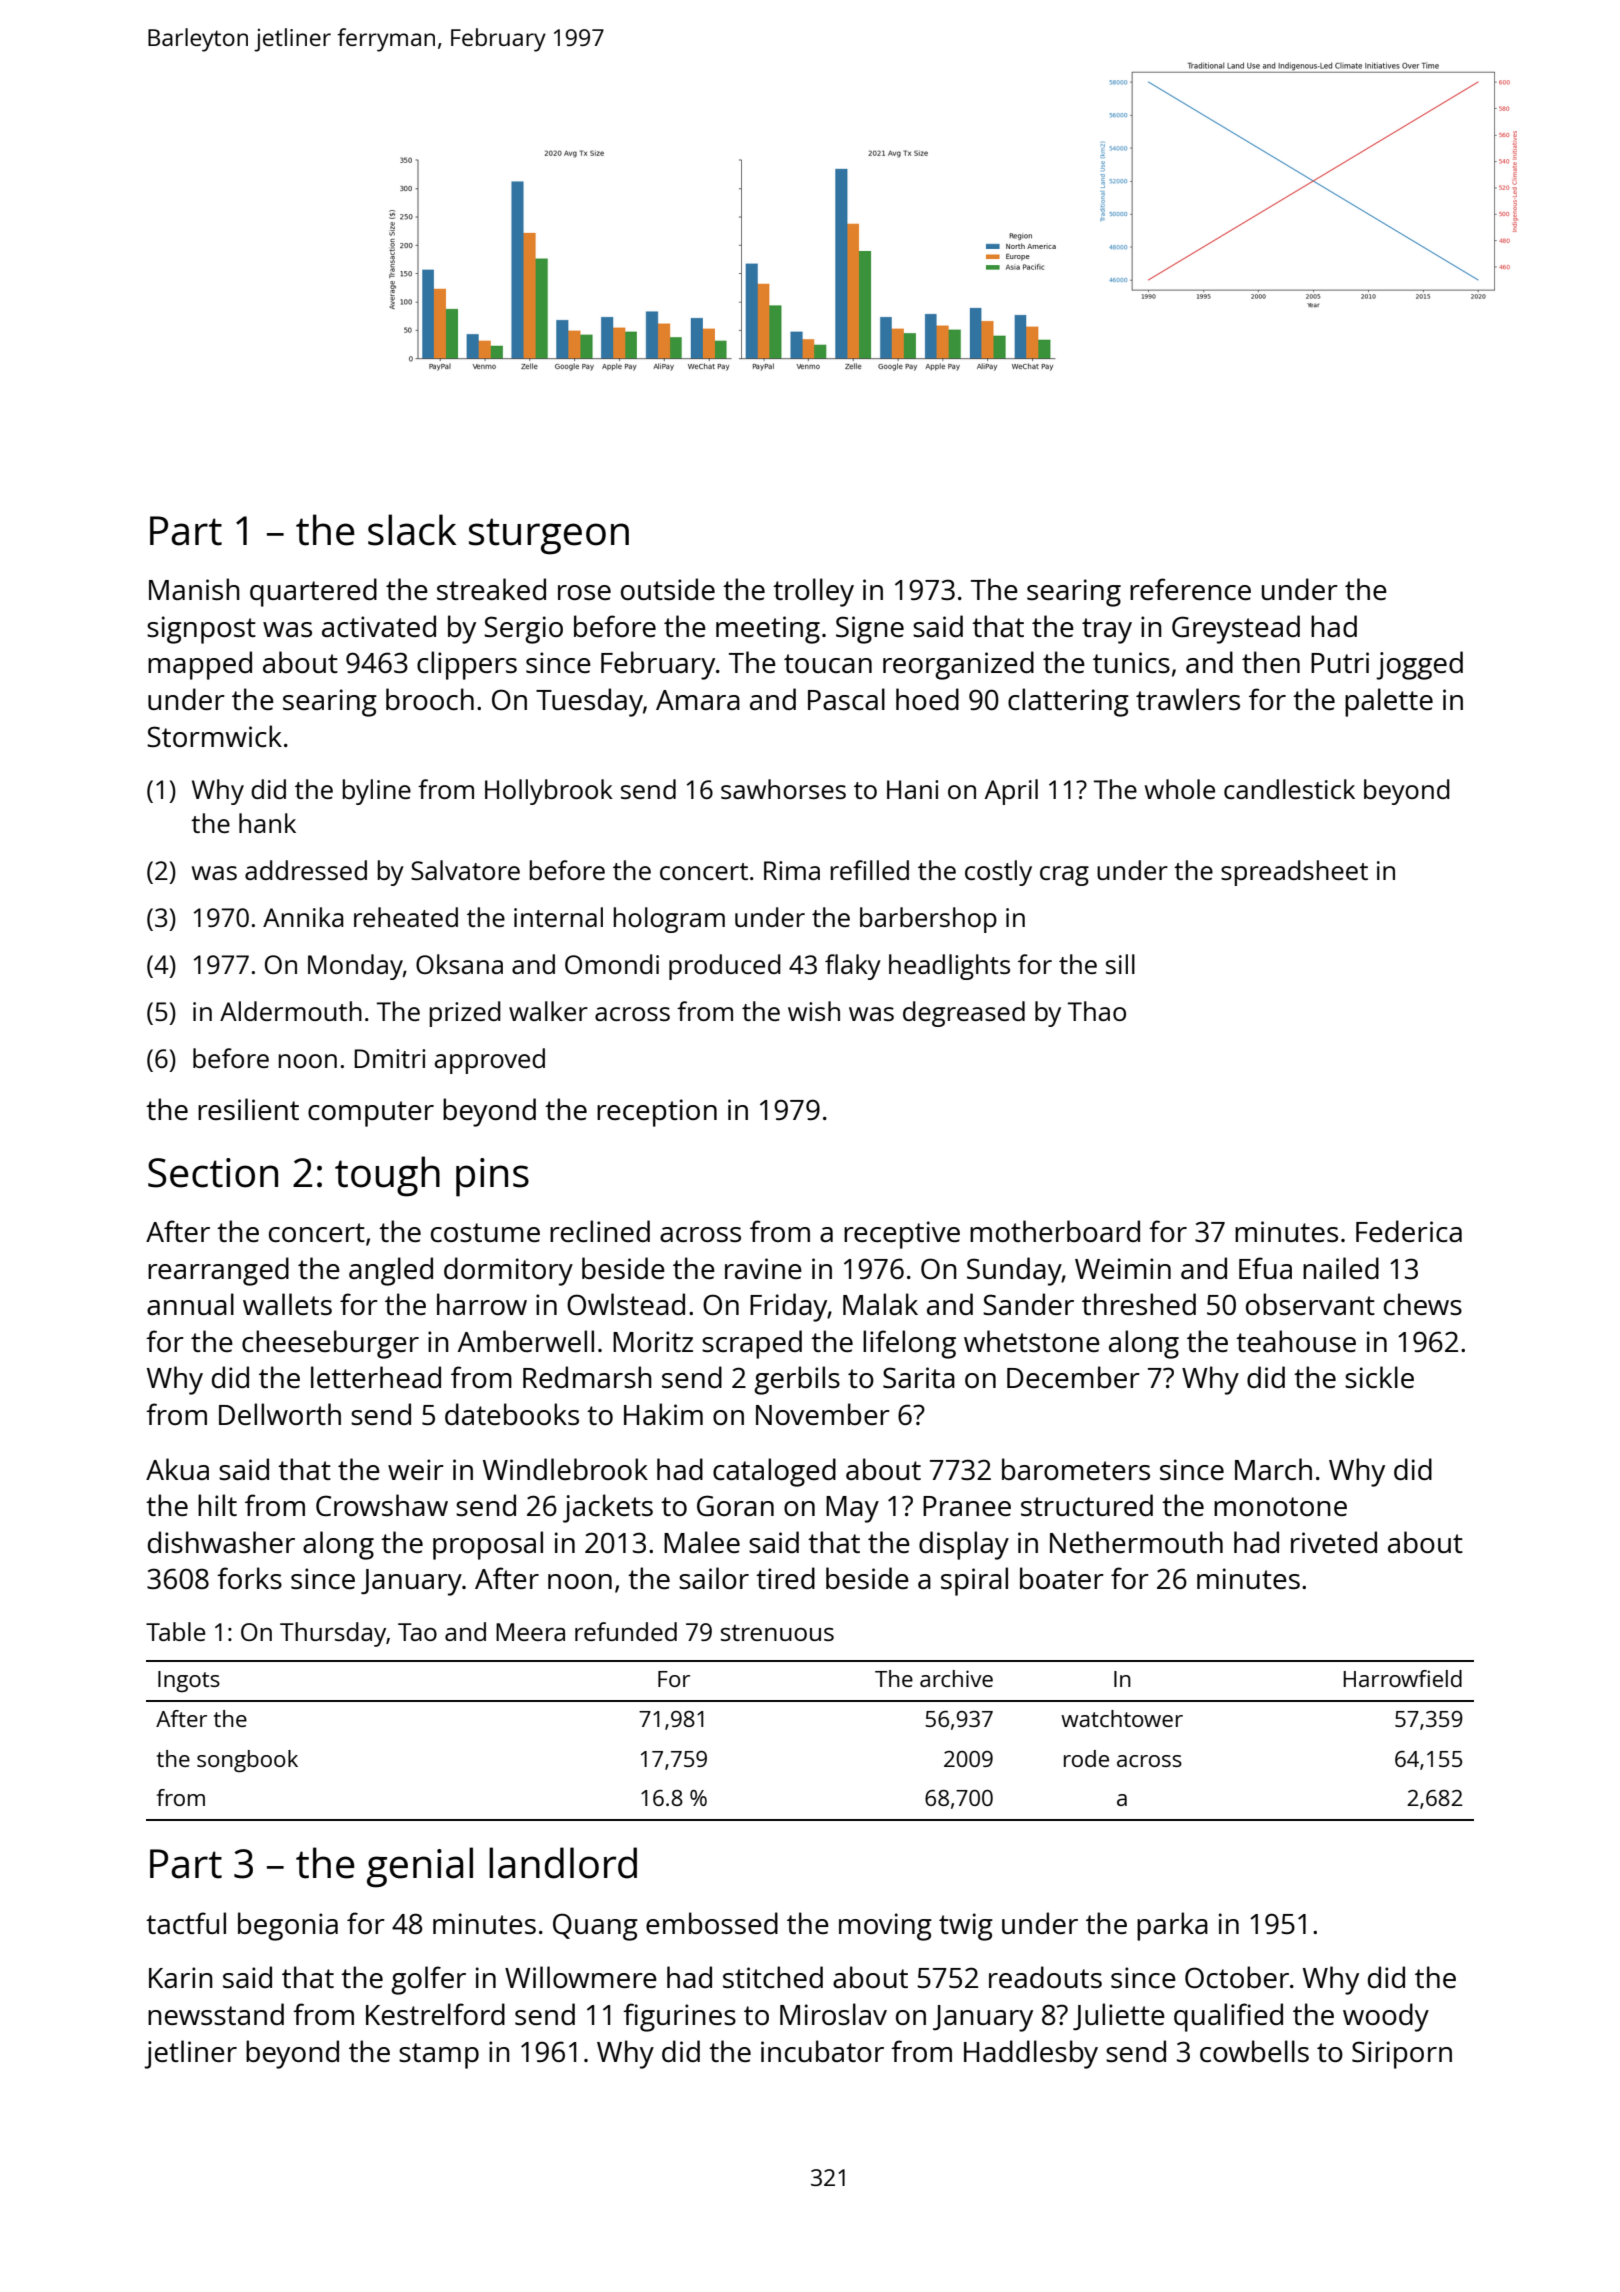 Image resolution: width=1620 pixels, height=2292 pixels. Describe the element at coordinates (194, 589) in the screenshot. I see `Manish` at that location.
